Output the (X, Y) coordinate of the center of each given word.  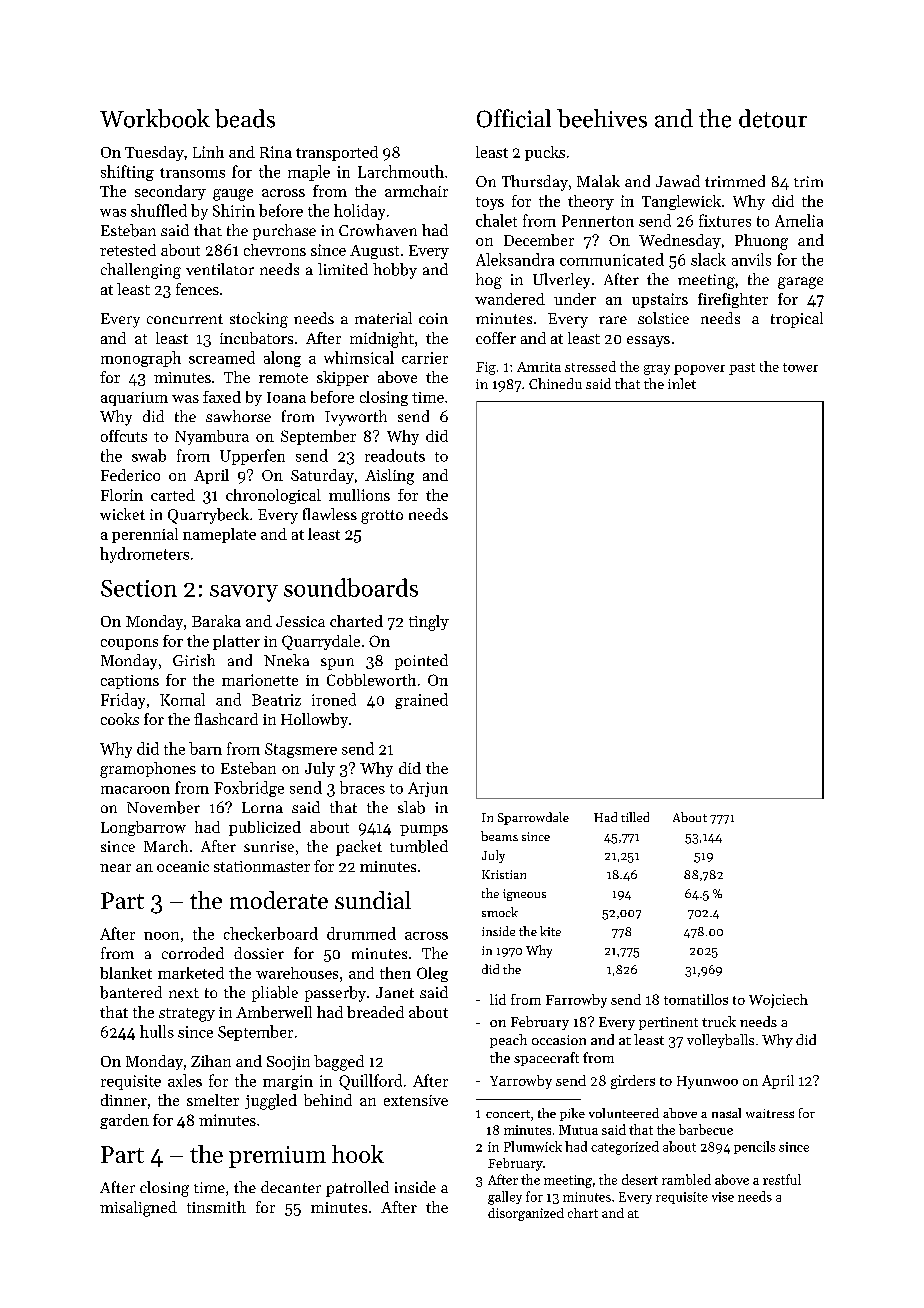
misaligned (138, 1209)
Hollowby (314, 720)
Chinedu (555, 383)
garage (800, 283)
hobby (395, 271)
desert (640, 1179)
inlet (682, 383)
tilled (635, 817)
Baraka (216, 621)
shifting (127, 173)
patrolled (357, 1189)
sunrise (269, 846)
